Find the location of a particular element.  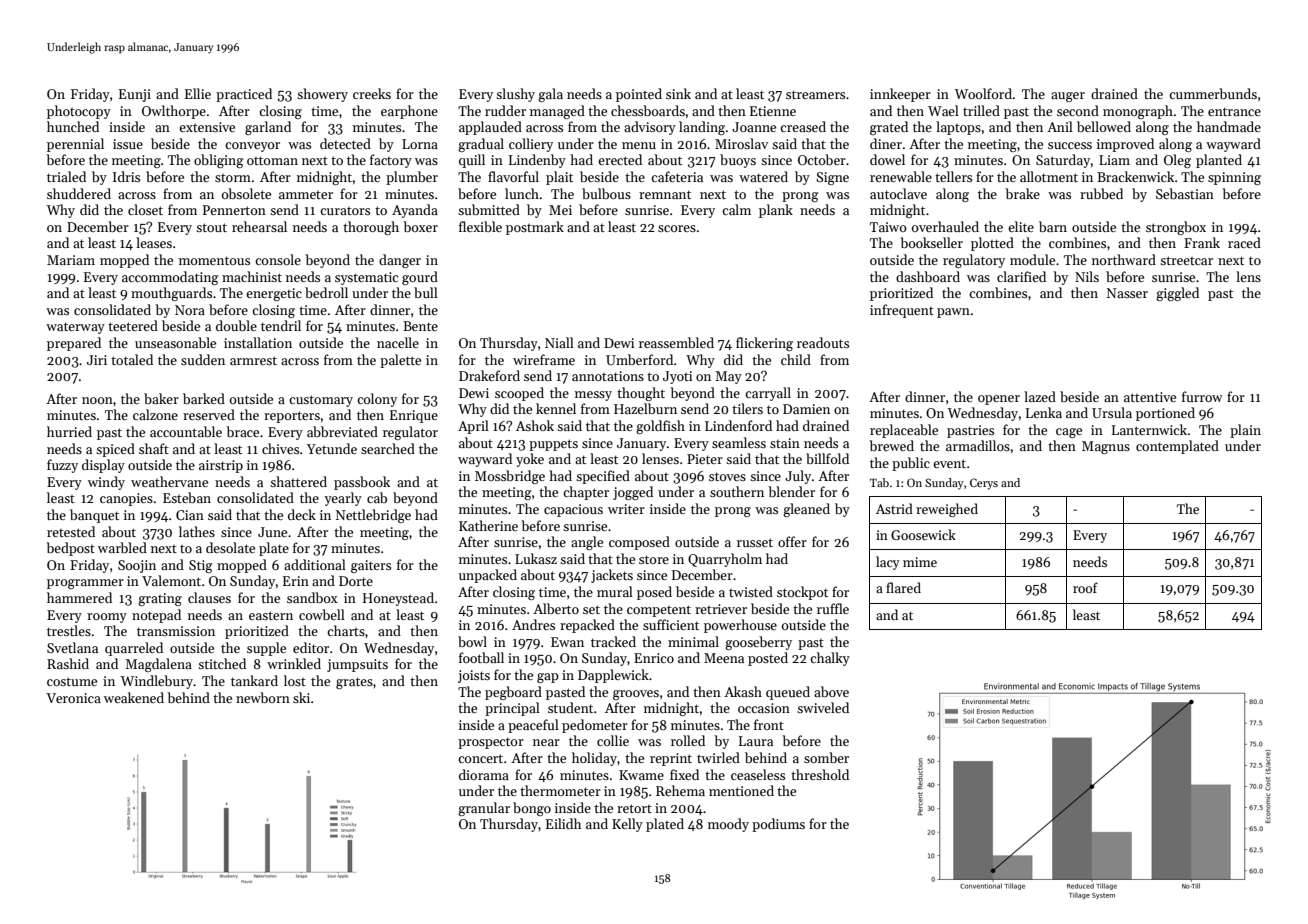

barked is located at coordinates (204, 398).
